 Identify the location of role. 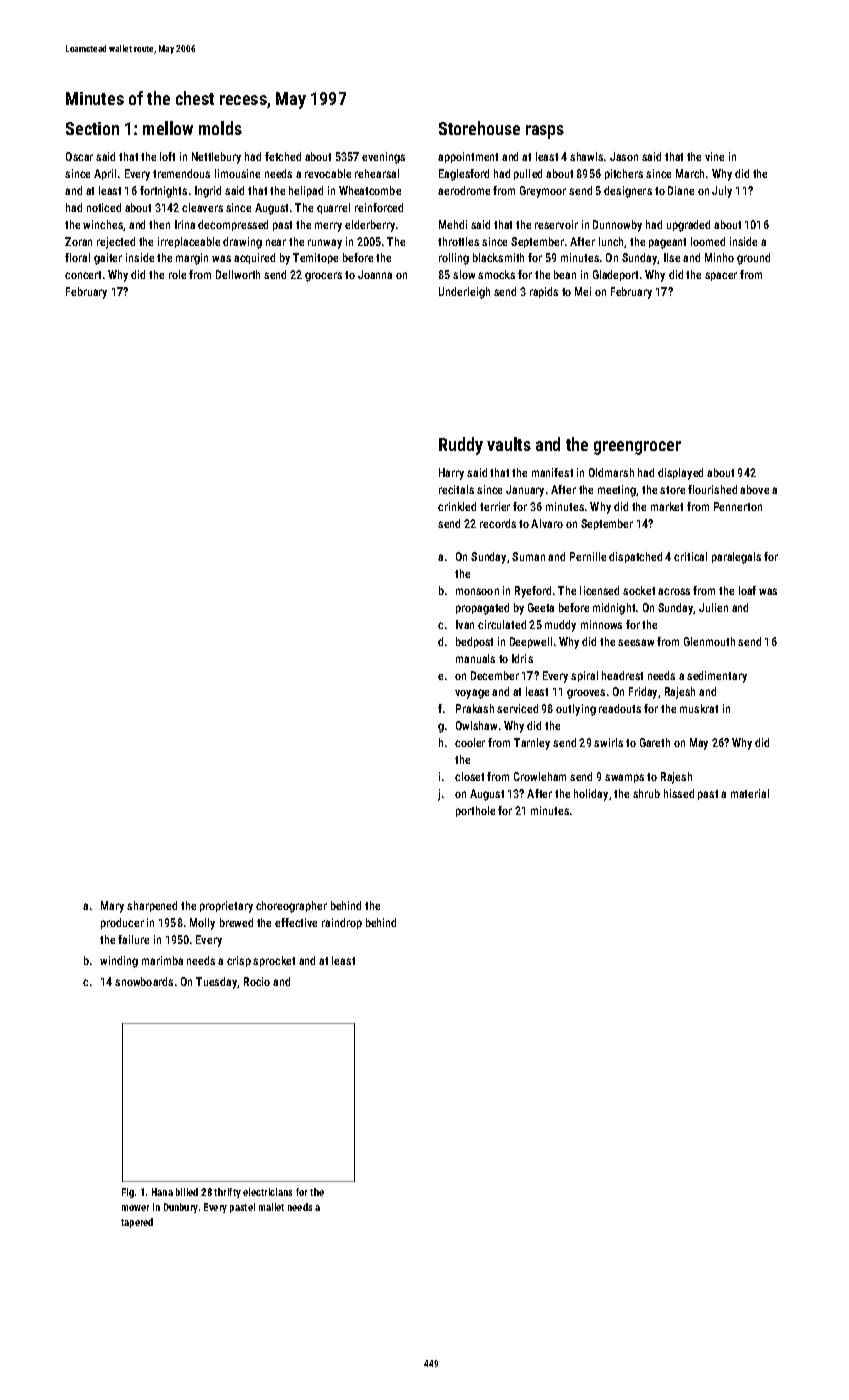
(177, 274).
